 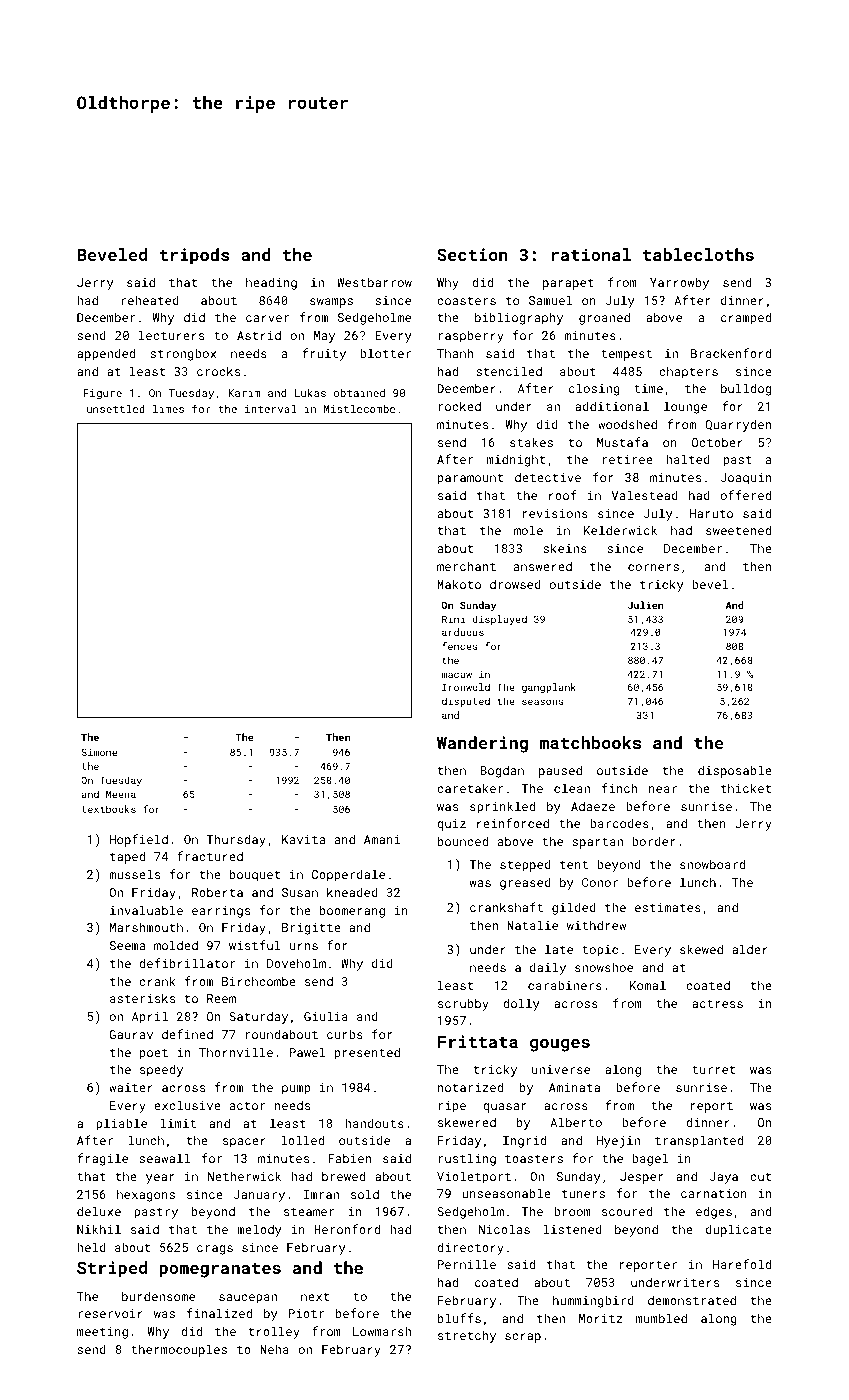 I want to click on drowsed, so click(x=515, y=584).
